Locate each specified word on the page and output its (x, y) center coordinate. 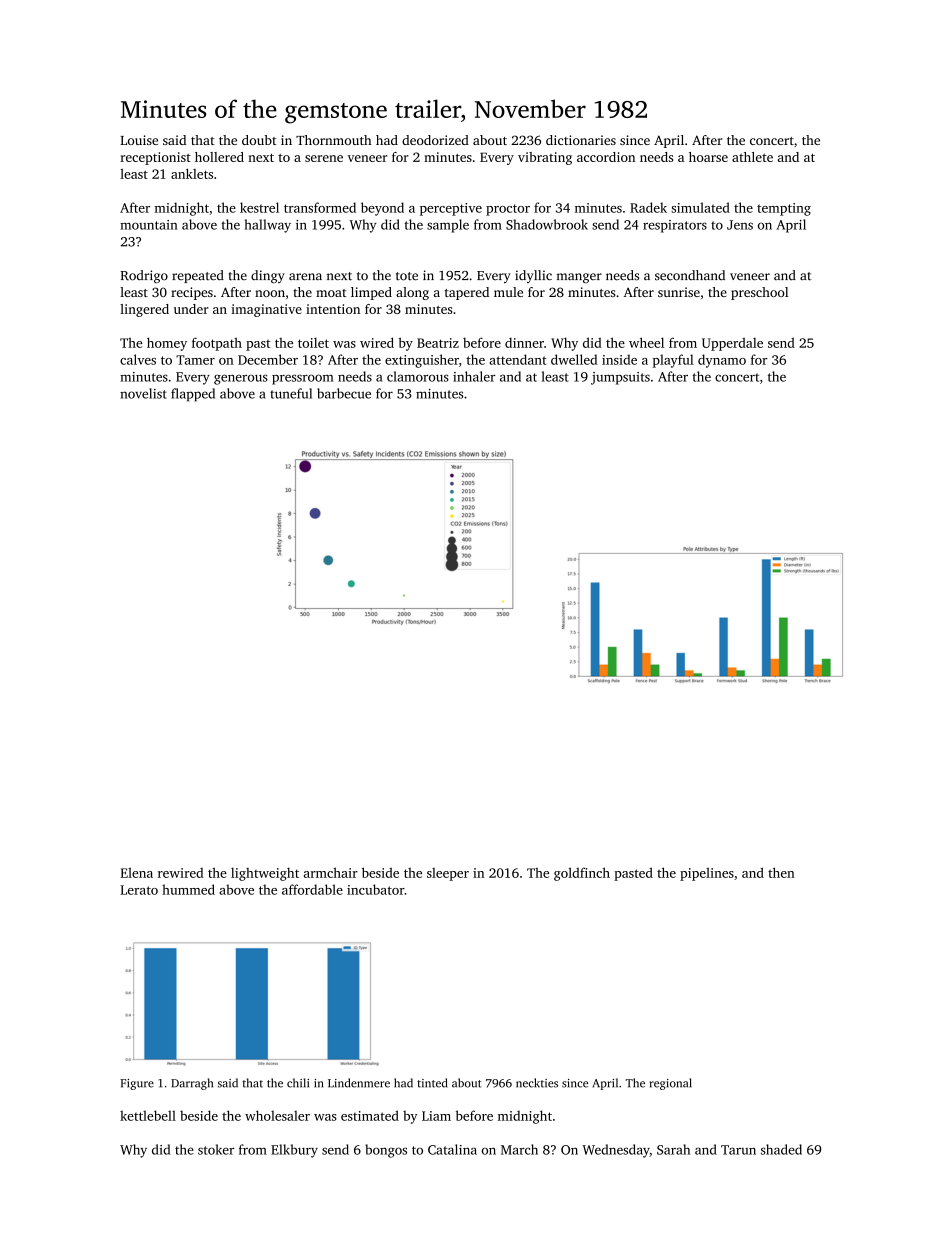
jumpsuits (620, 378)
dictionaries (581, 140)
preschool (759, 293)
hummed (188, 889)
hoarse (708, 157)
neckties (537, 1083)
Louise (139, 140)
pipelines (707, 874)
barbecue (344, 393)
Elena (136, 873)
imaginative (266, 310)
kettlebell (148, 1115)
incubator (375, 889)
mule (508, 292)
